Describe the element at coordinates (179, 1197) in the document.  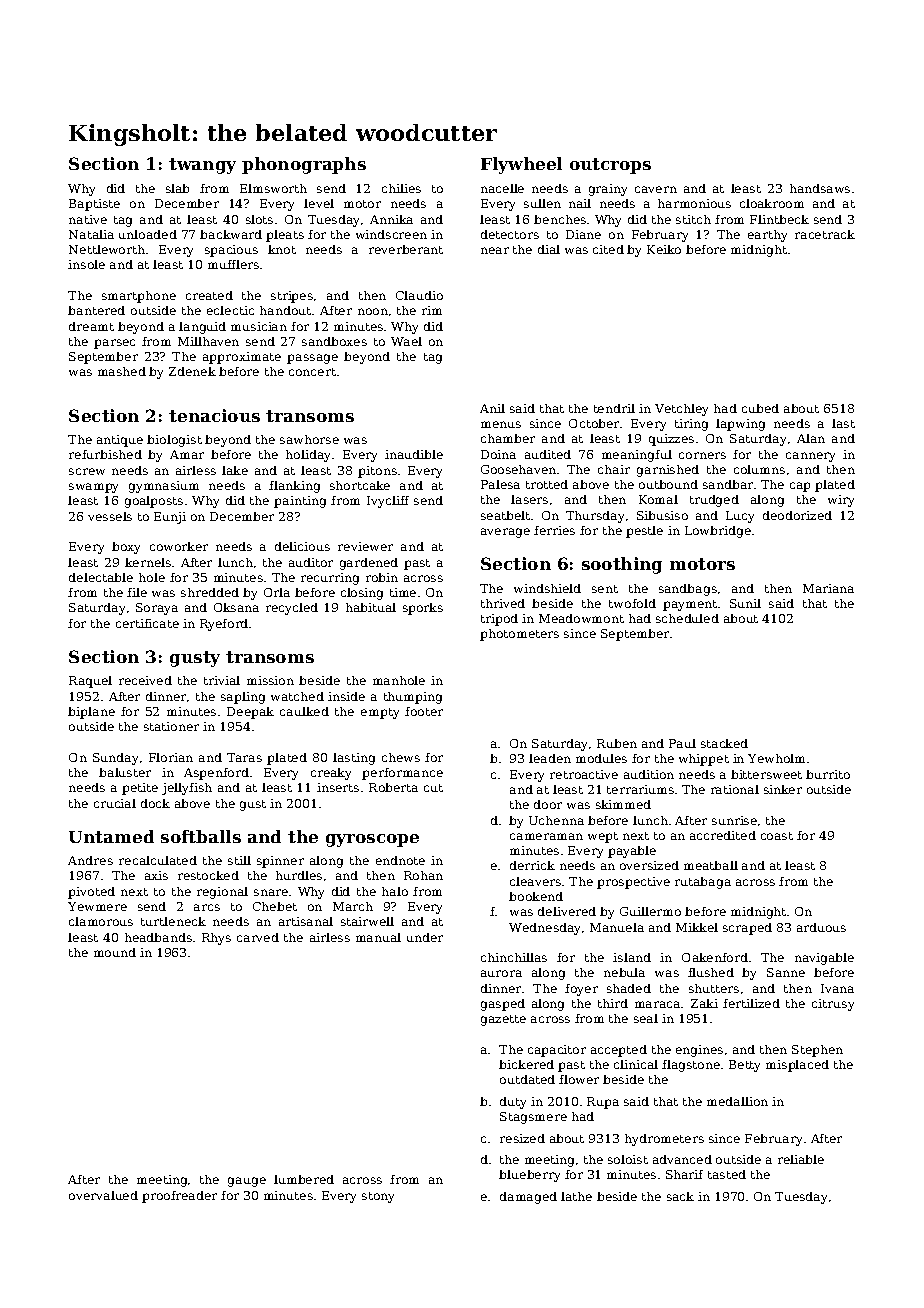
I see `proofreader` at that location.
